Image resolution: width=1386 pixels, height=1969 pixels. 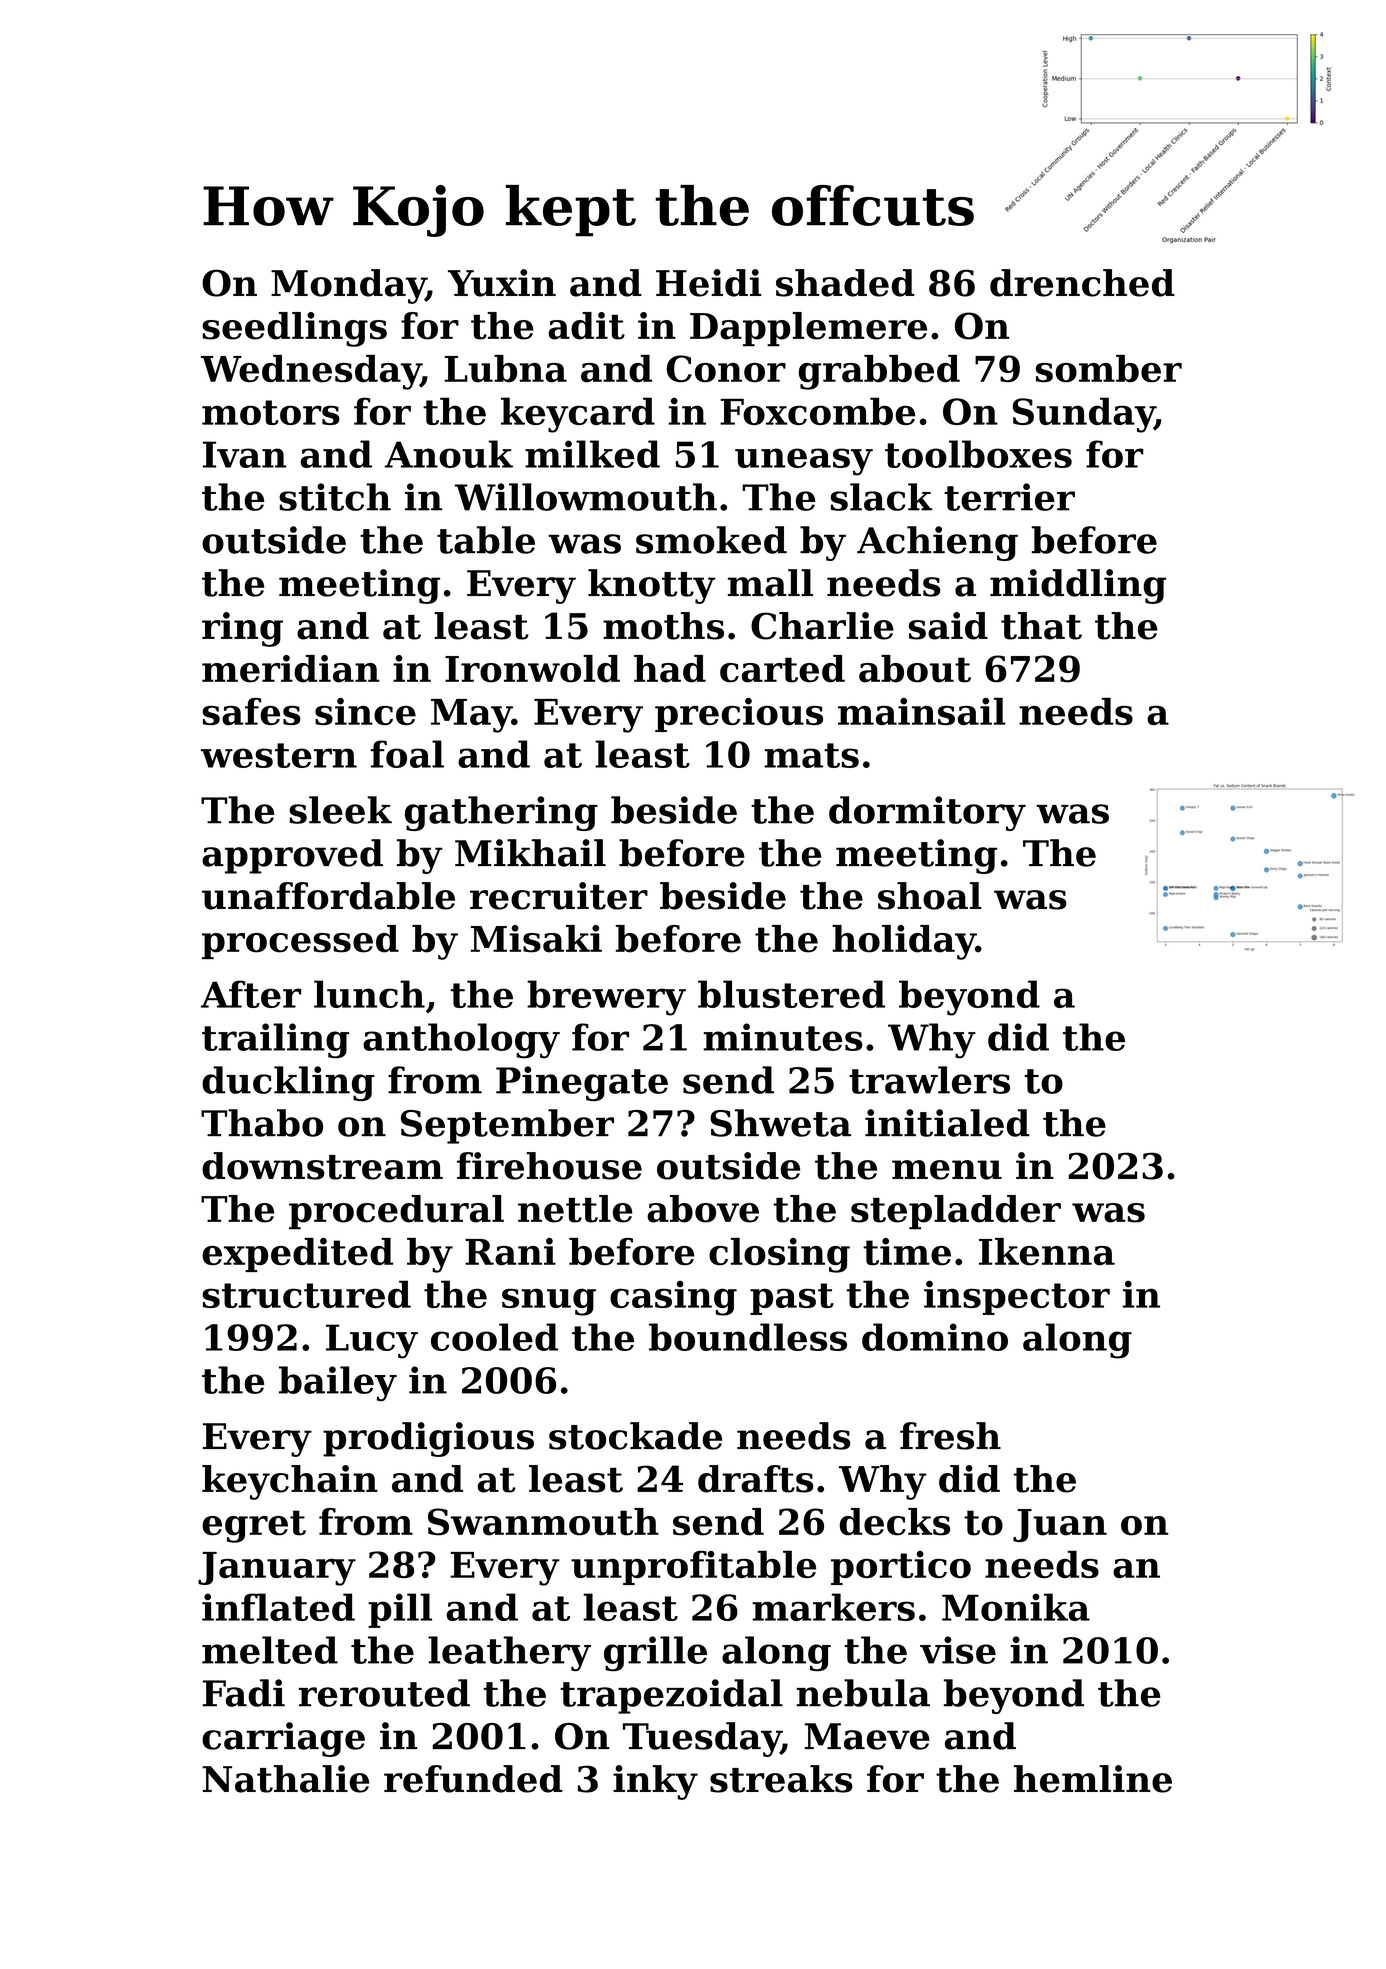 What do you see at coordinates (586, 326) in the screenshot?
I see `adit` at bounding box center [586, 326].
